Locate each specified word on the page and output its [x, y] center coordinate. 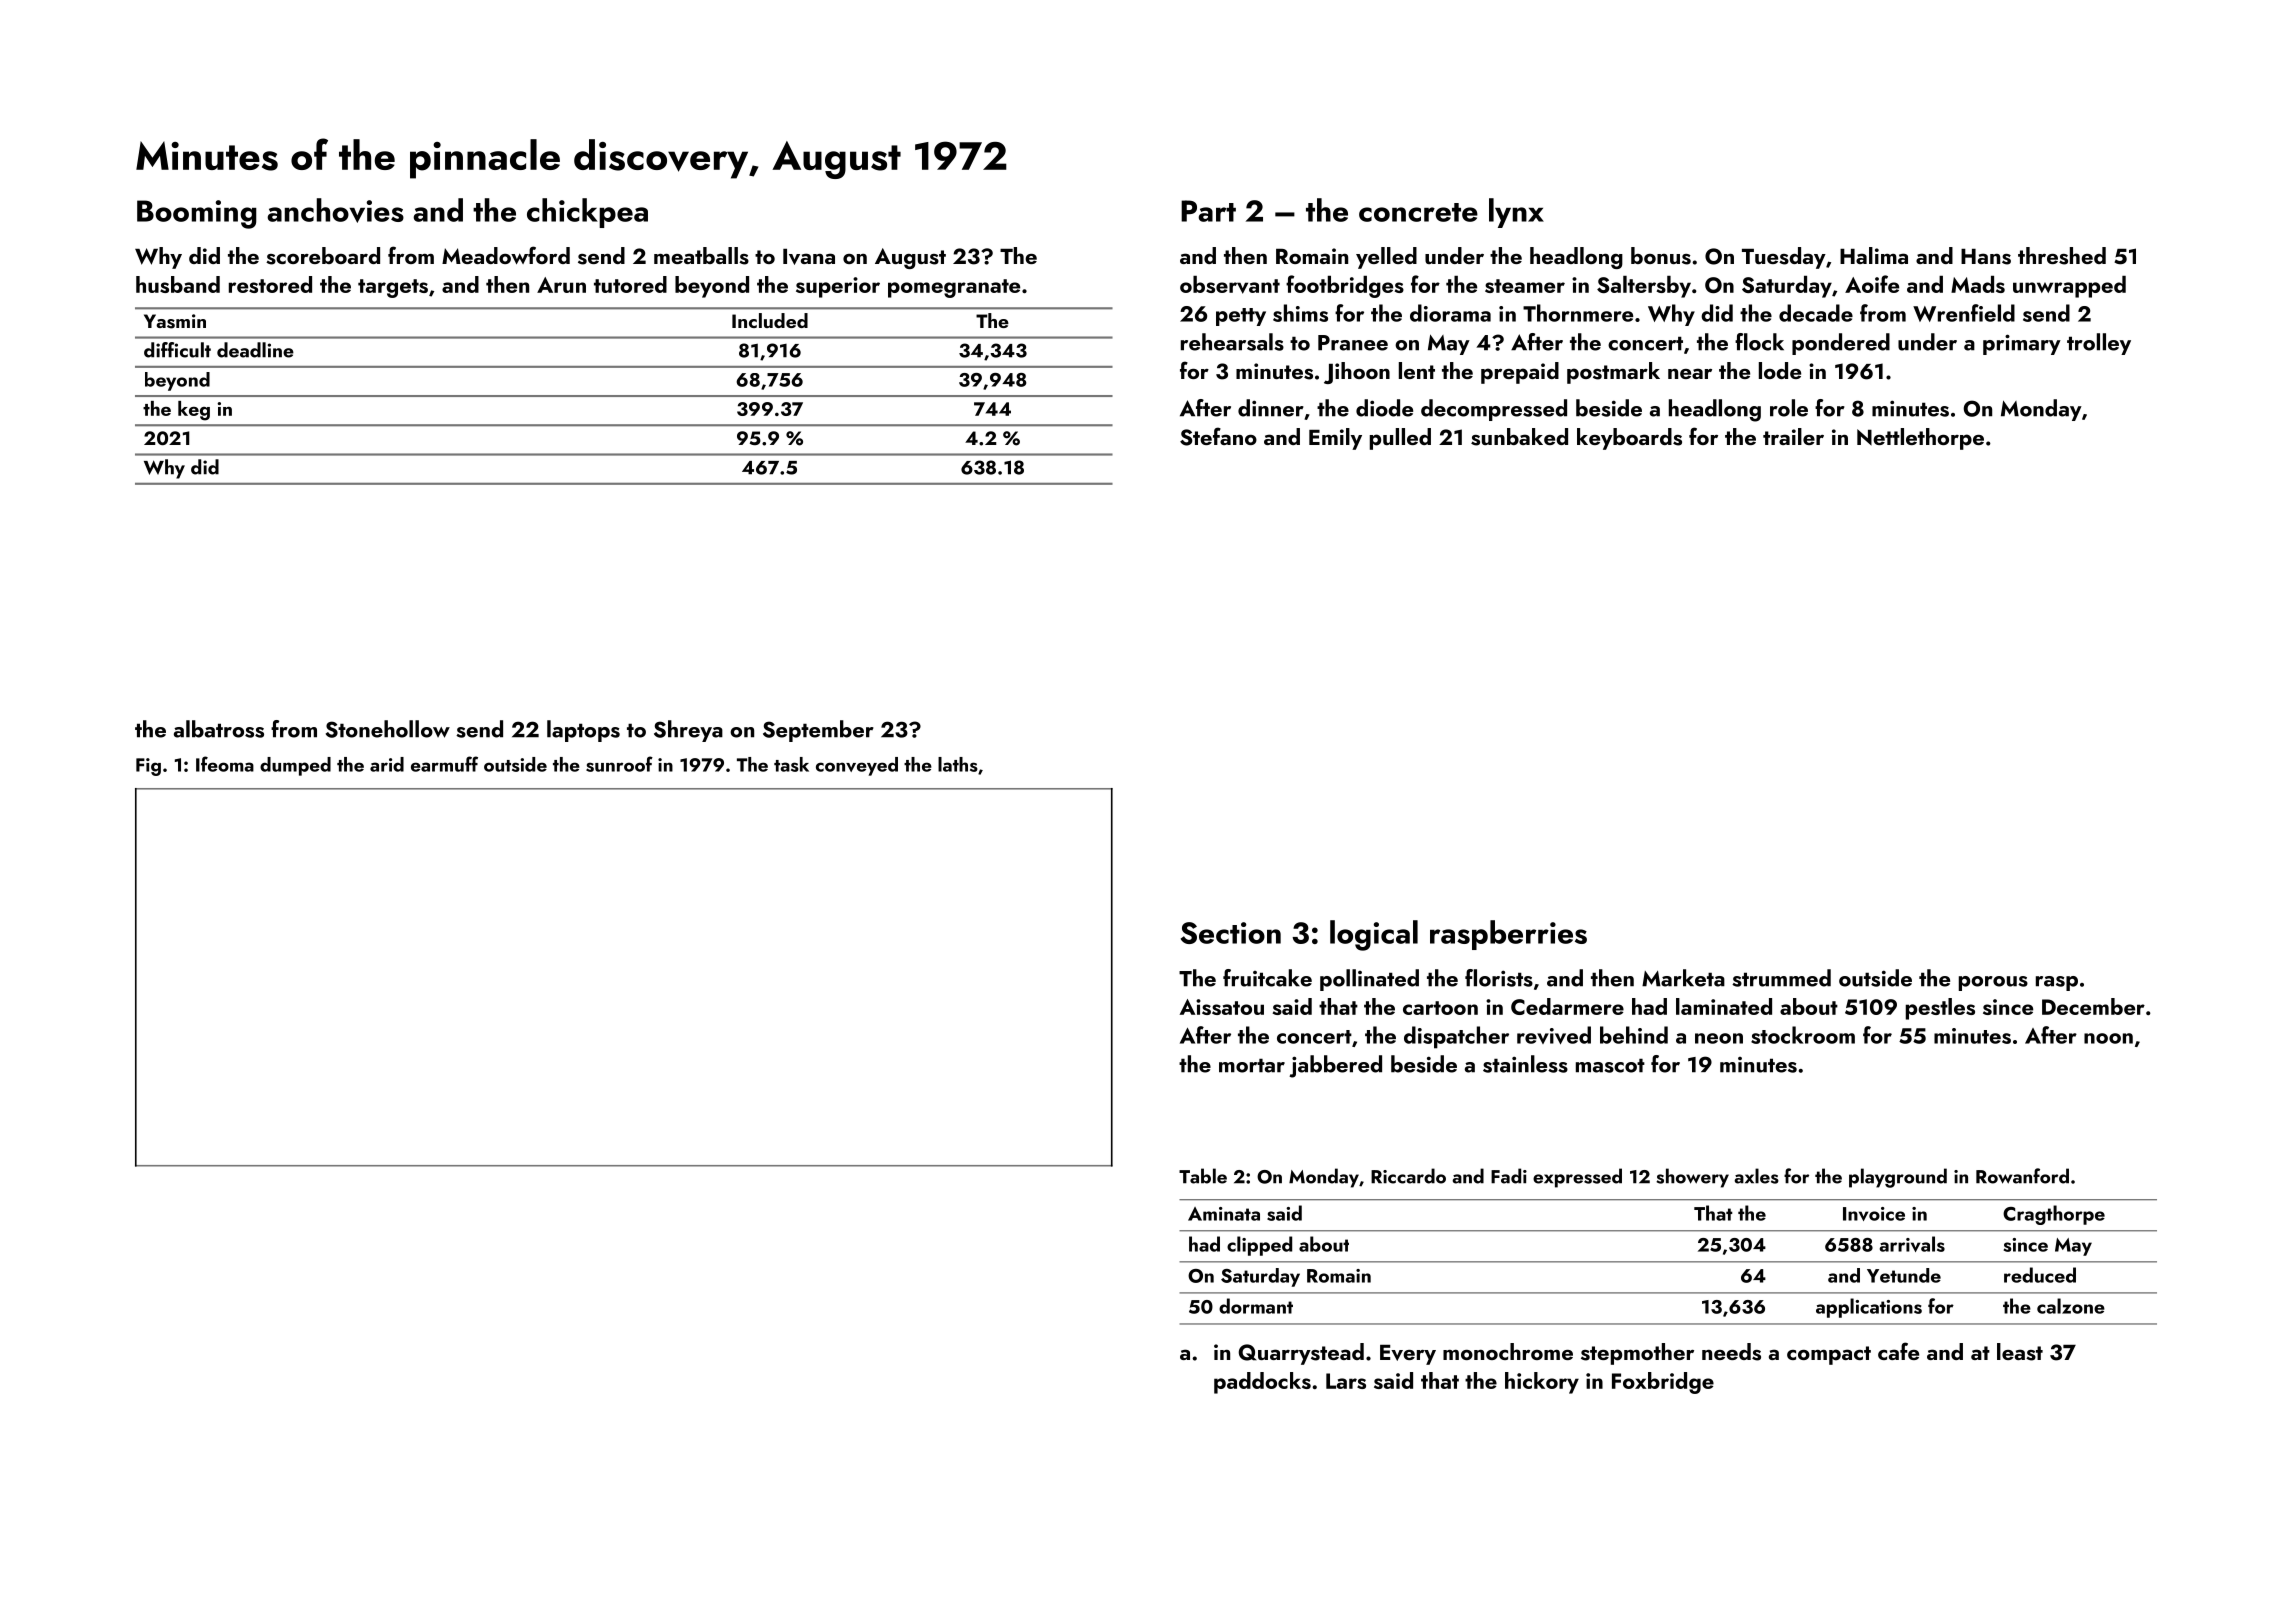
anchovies [335, 210]
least [2020, 1352]
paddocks [1262, 1383]
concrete [1418, 212]
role [1789, 408]
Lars [1346, 1381]
